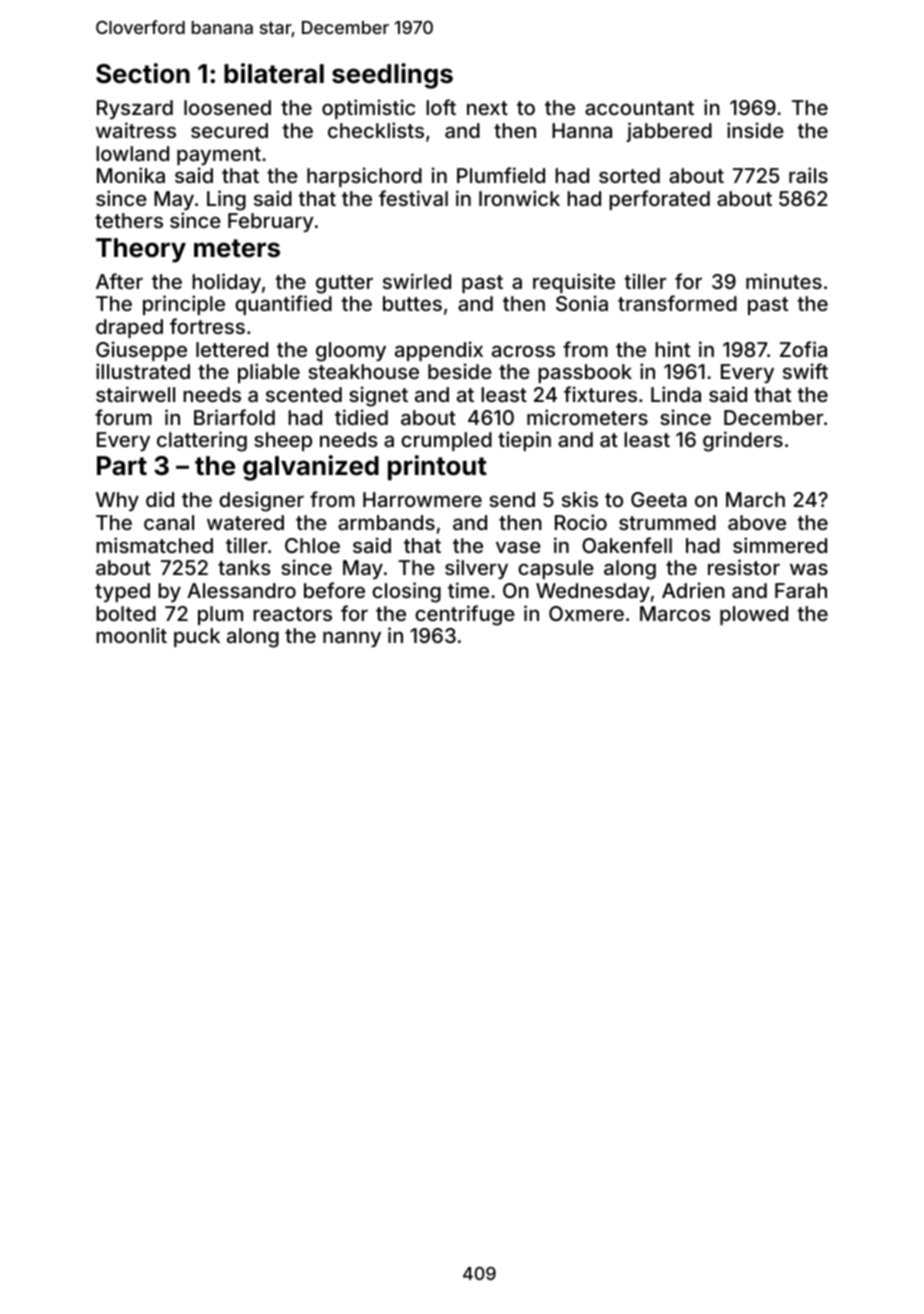 This document has height=1314, width=924. What do you see at coordinates (669, 132) in the document?
I see `jabbered` at bounding box center [669, 132].
